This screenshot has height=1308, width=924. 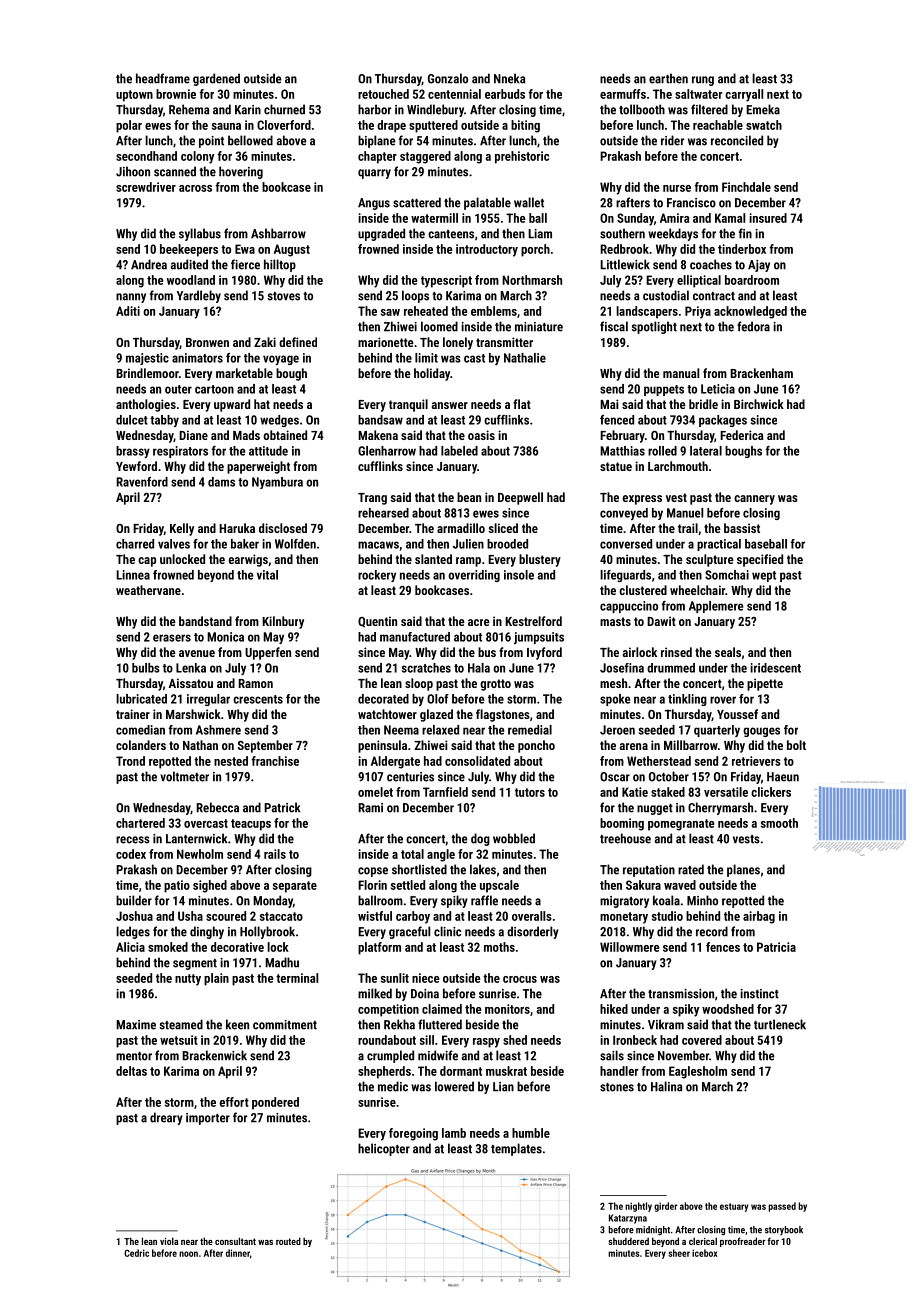 What do you see at coordinates (216, 79) in the screenshot?
I see `gardened` at bounding box center [216, 79].
